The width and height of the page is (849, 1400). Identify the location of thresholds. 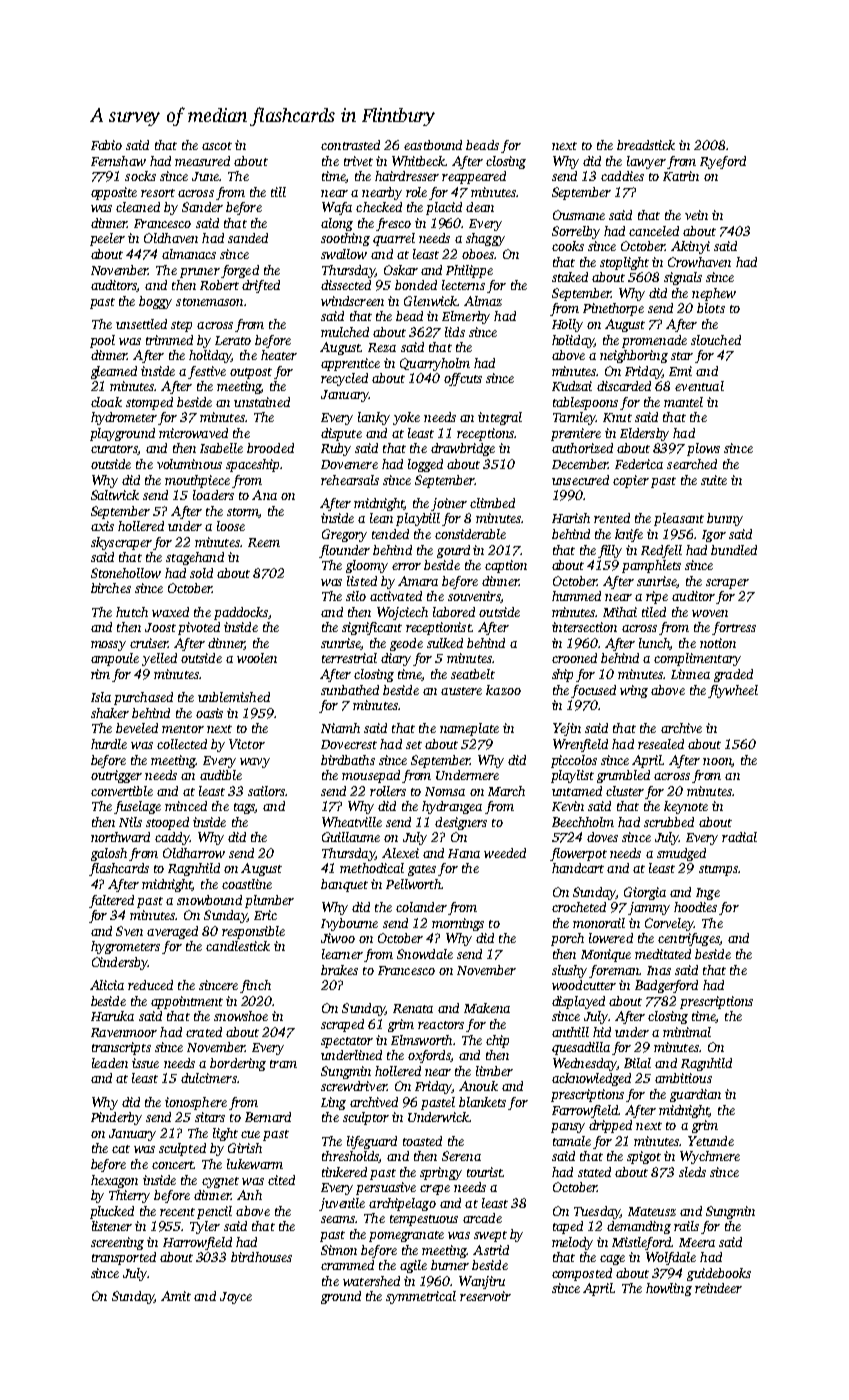
(350, 1157).
